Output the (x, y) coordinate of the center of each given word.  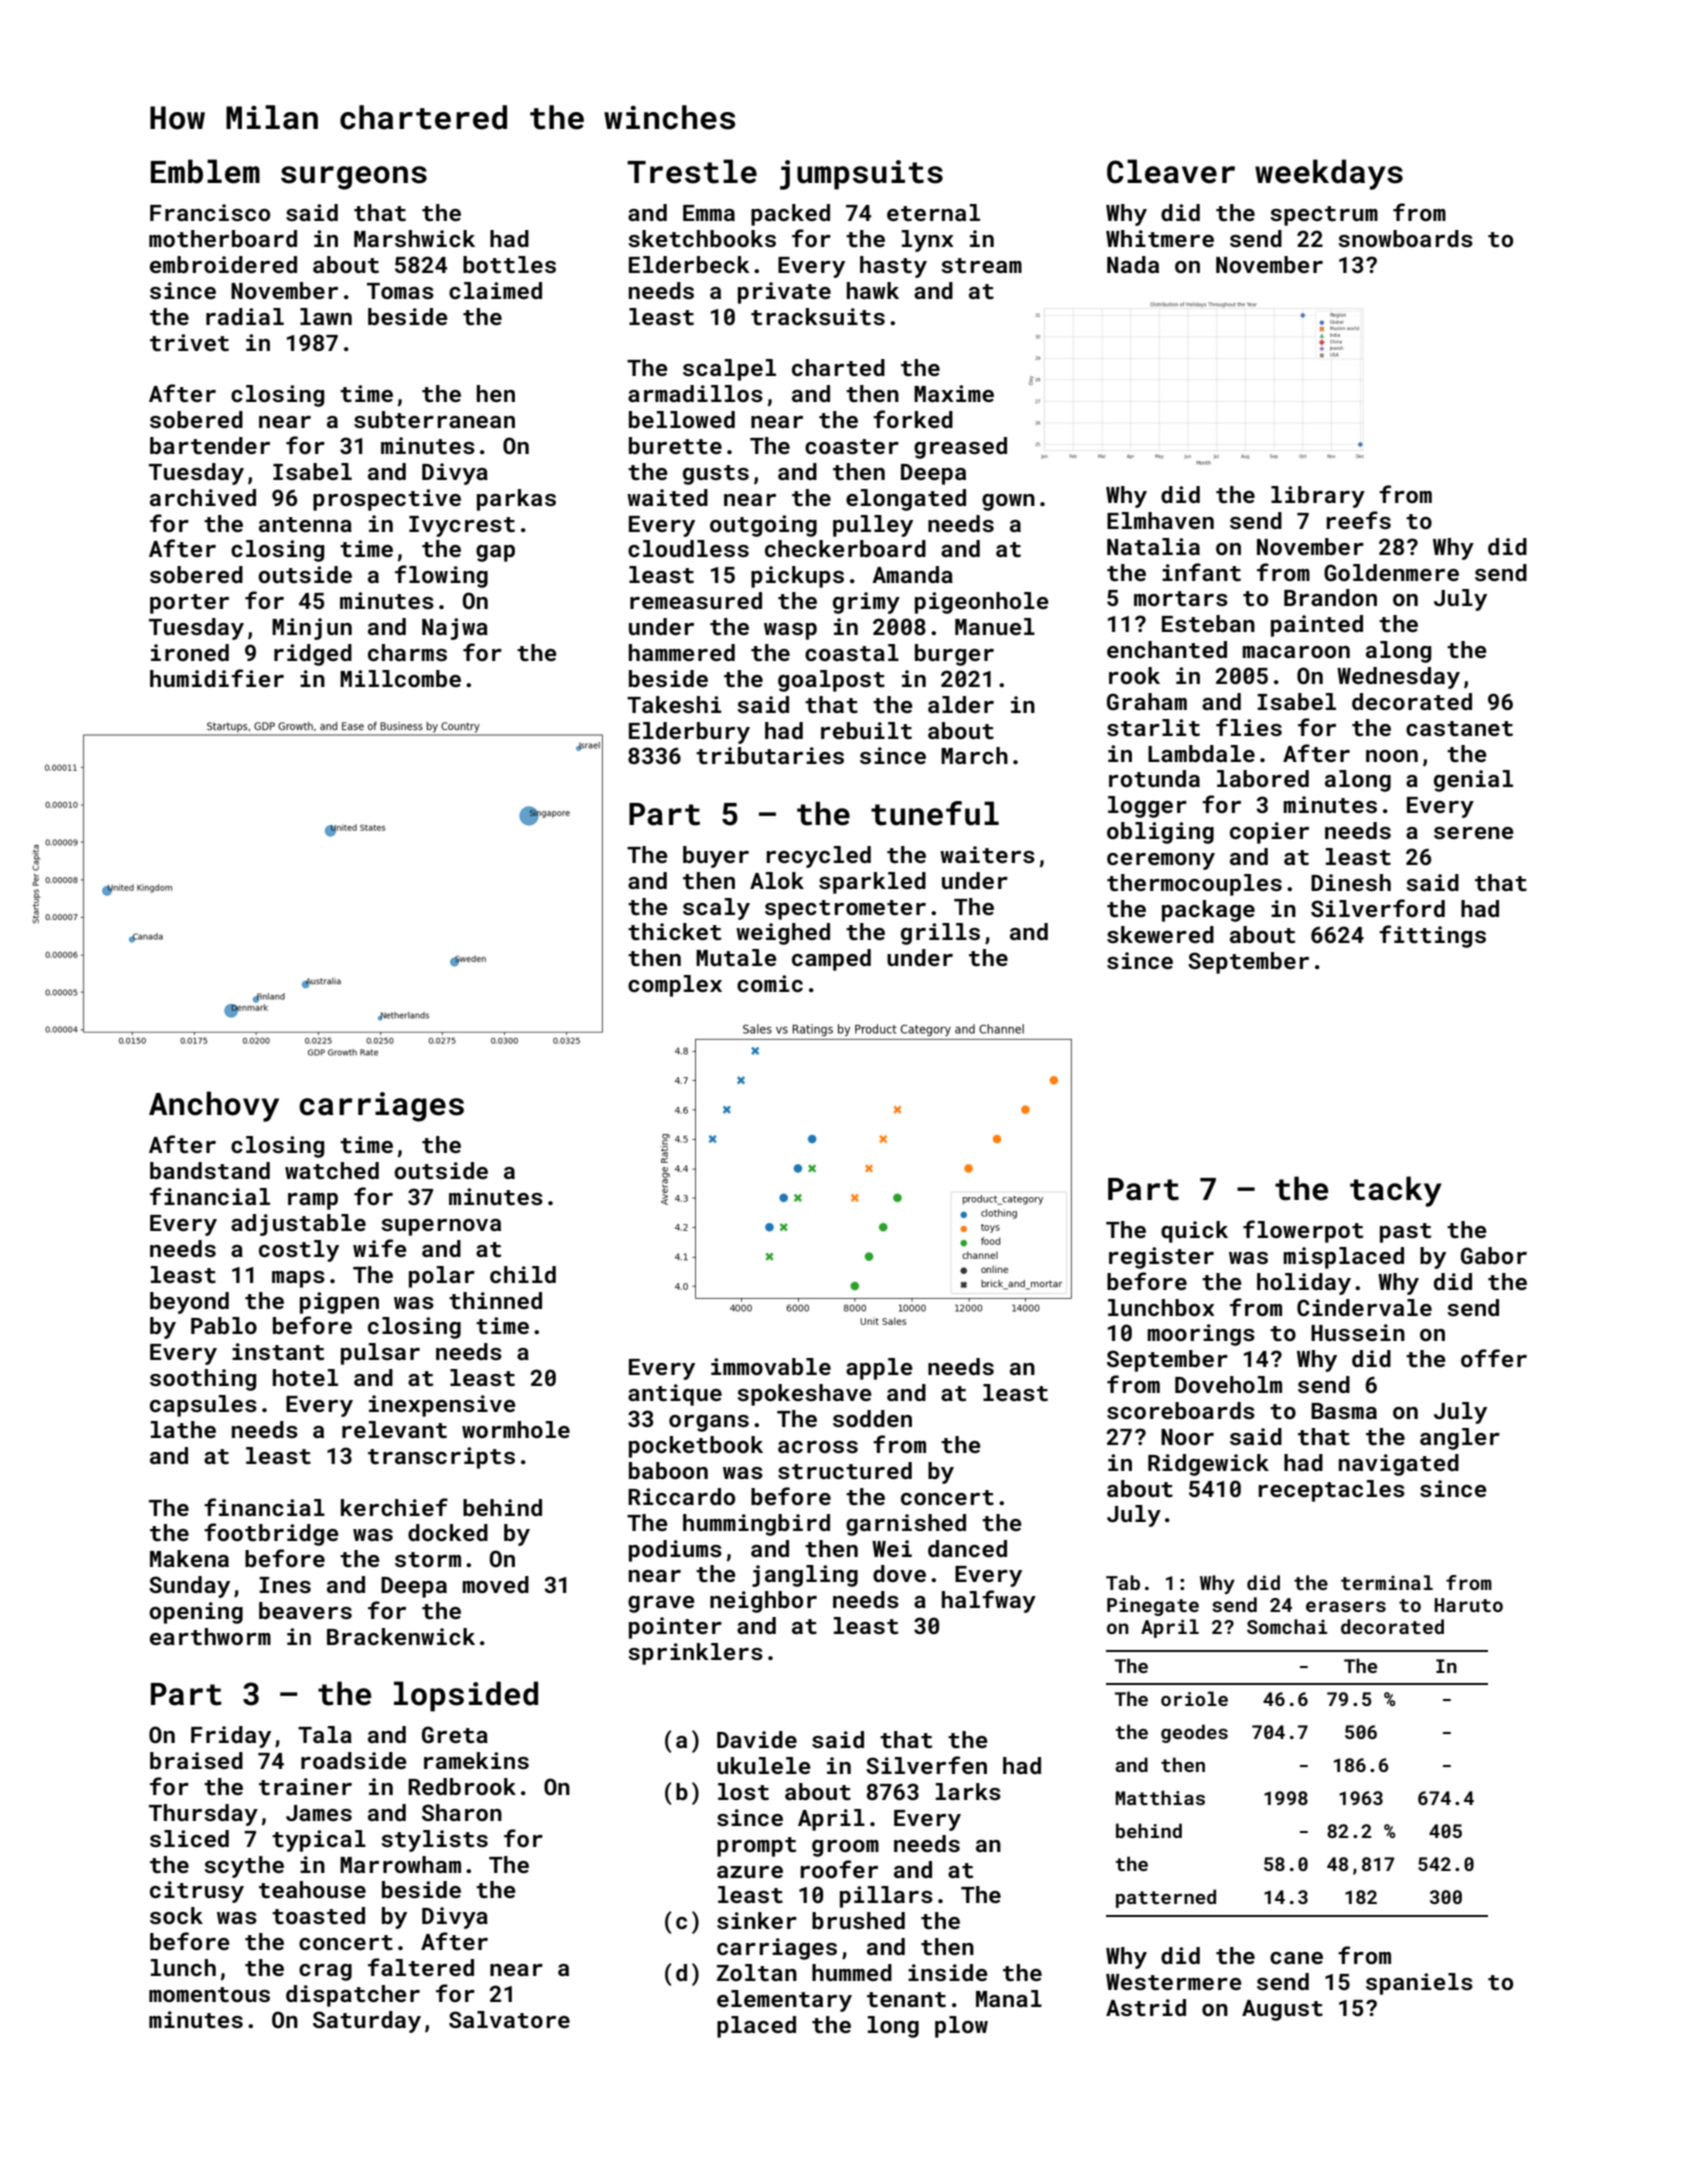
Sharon (462, 1812)
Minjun (312, 629)
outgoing (763, 526)
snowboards (1405, 238)
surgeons (354, 178)
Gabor (1494, 1255)
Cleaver (1171, 171)
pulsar (380, 1354)
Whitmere (1160, 238)
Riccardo (681, 1496)
